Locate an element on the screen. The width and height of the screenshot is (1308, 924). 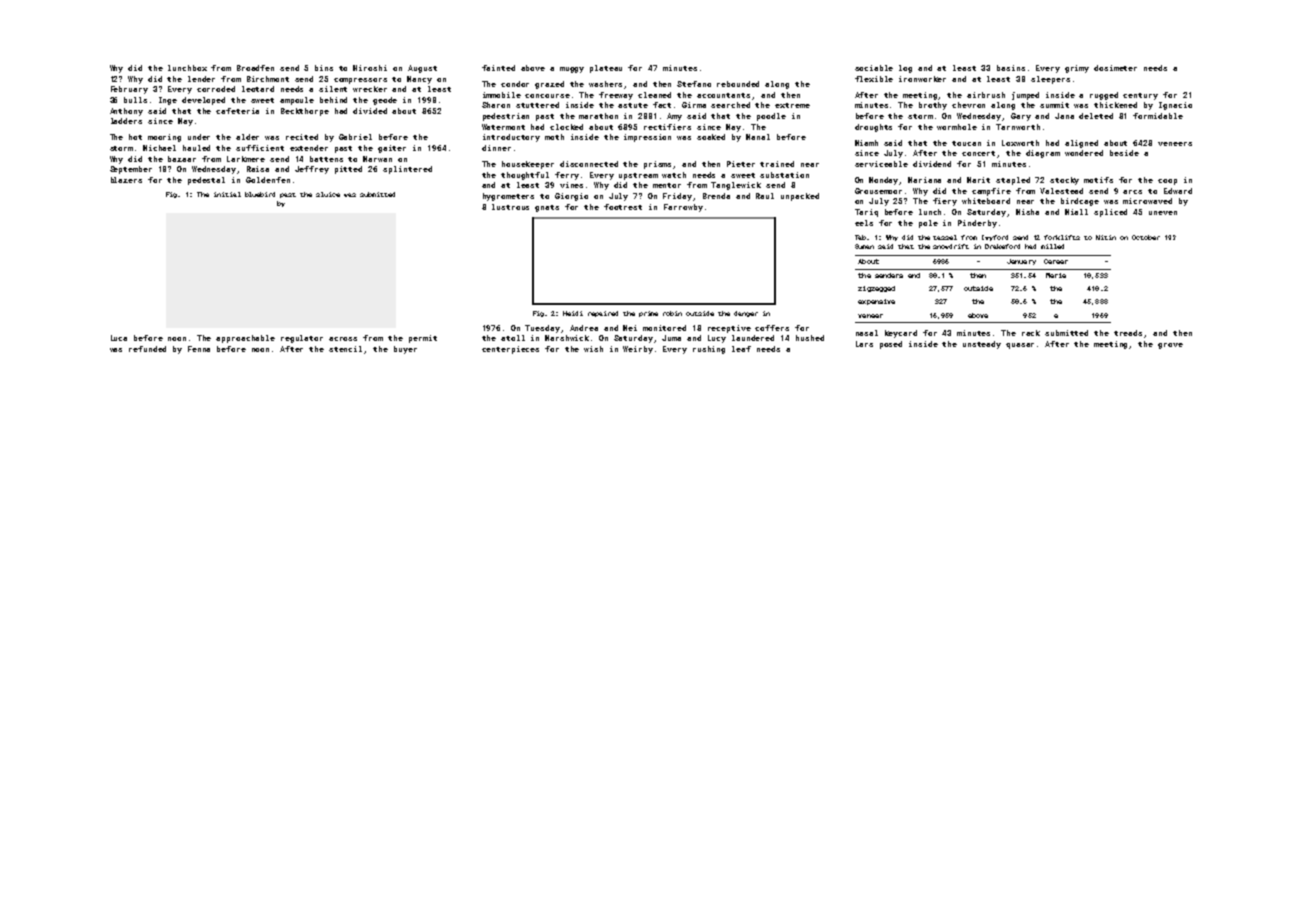
danger is located at coordinates (746, 314).
